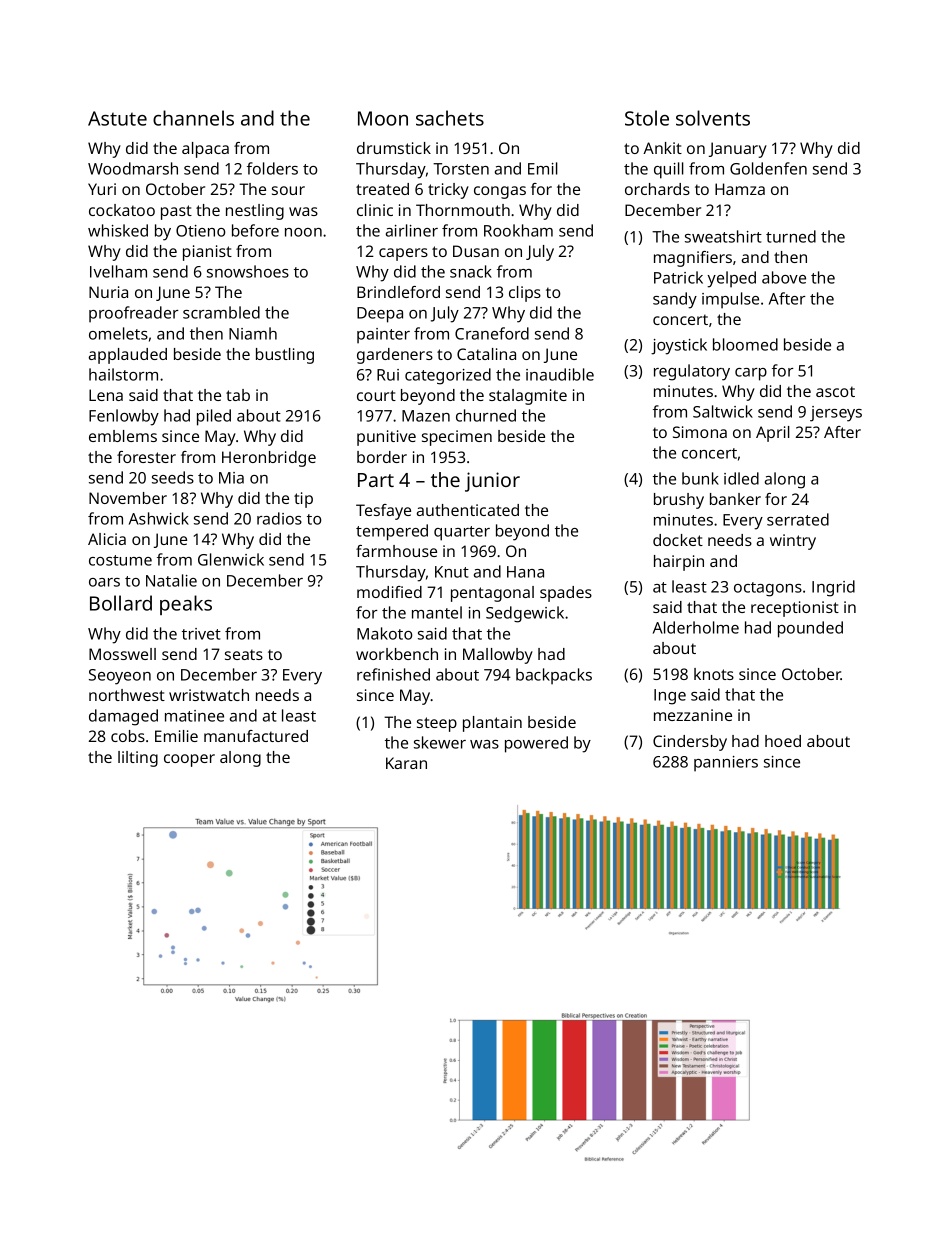 The width and height of the image is (952, 1233). I want to click on Stole, so click(647, 118).
